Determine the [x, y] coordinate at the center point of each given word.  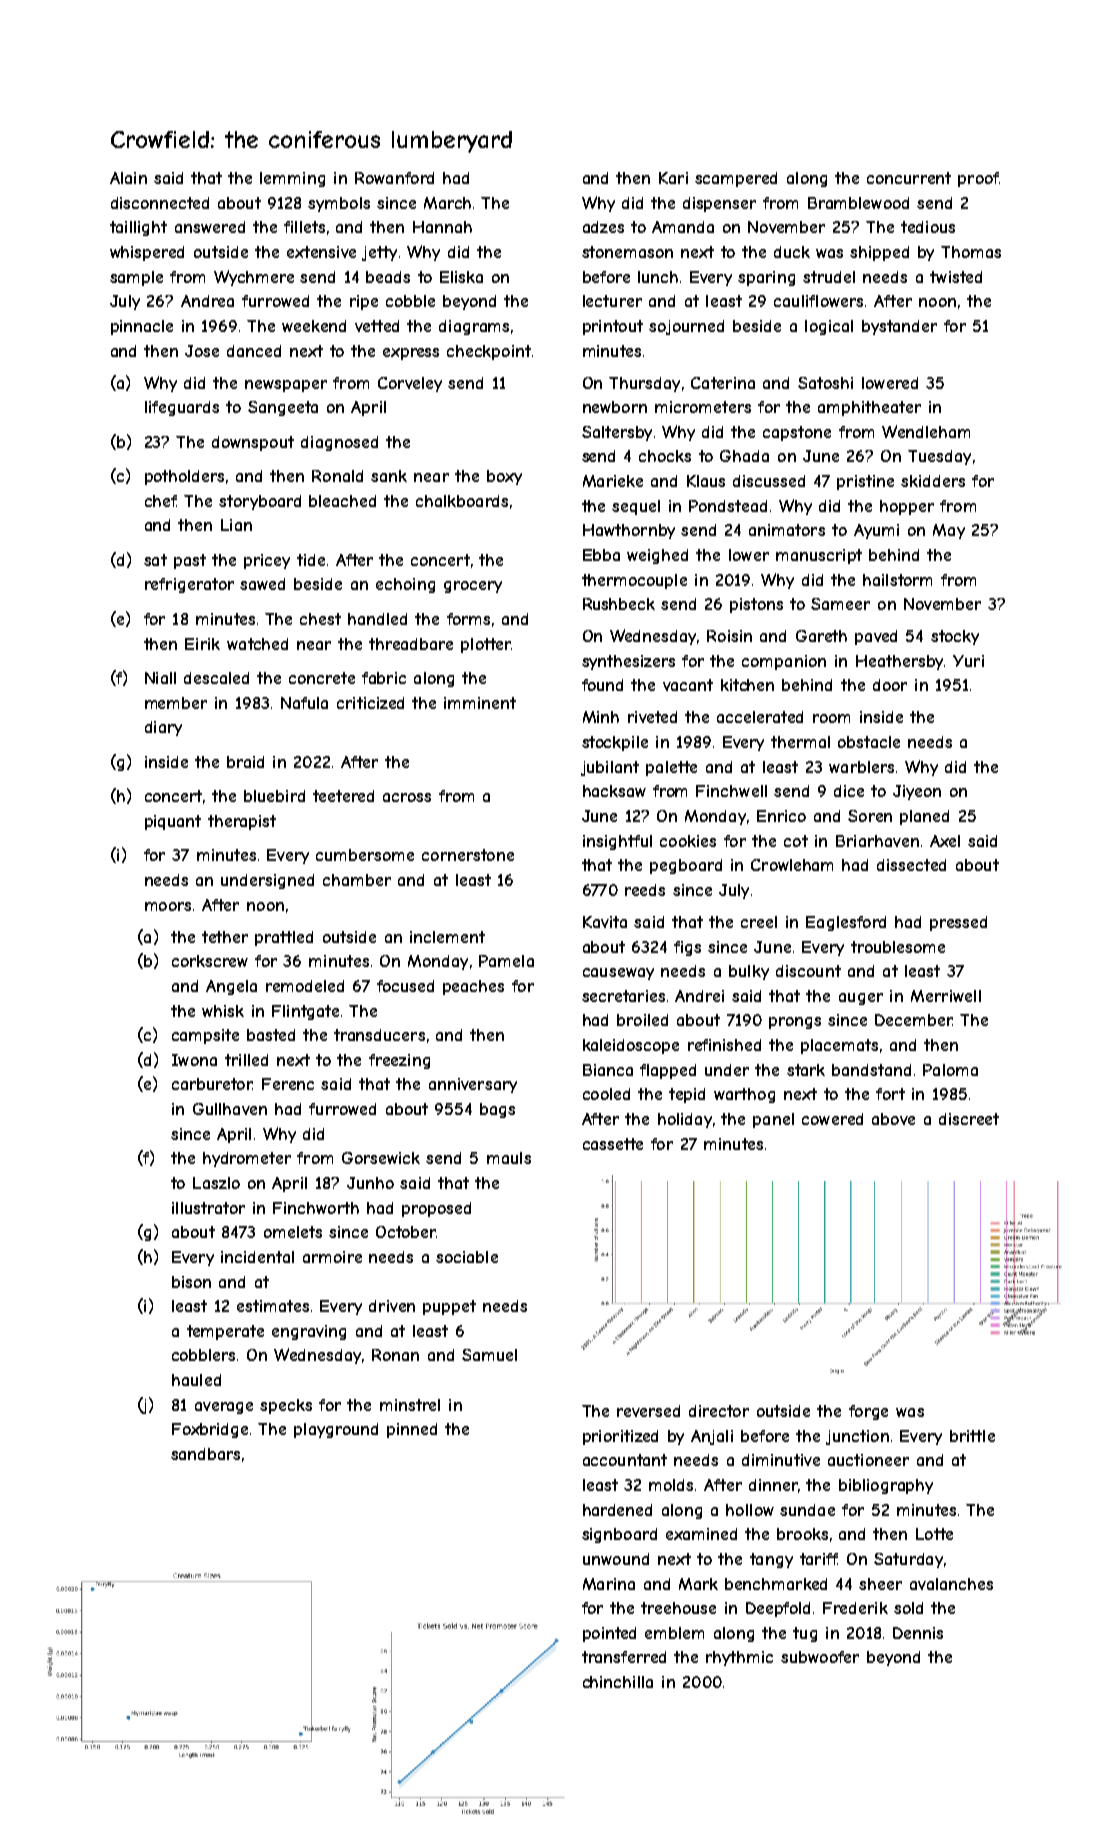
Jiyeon [917, 792]
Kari [673, 178]
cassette [613, 1144]
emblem [674, 1633]
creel [759, 922]
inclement [447, 937]
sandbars [205, 1454]
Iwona [194, 1060]
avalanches [951, 1584]
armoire [332, 1257]
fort [890, 1094]
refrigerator [189, 585]
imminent [480, 703]
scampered [736, 179]
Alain [128, 178]
